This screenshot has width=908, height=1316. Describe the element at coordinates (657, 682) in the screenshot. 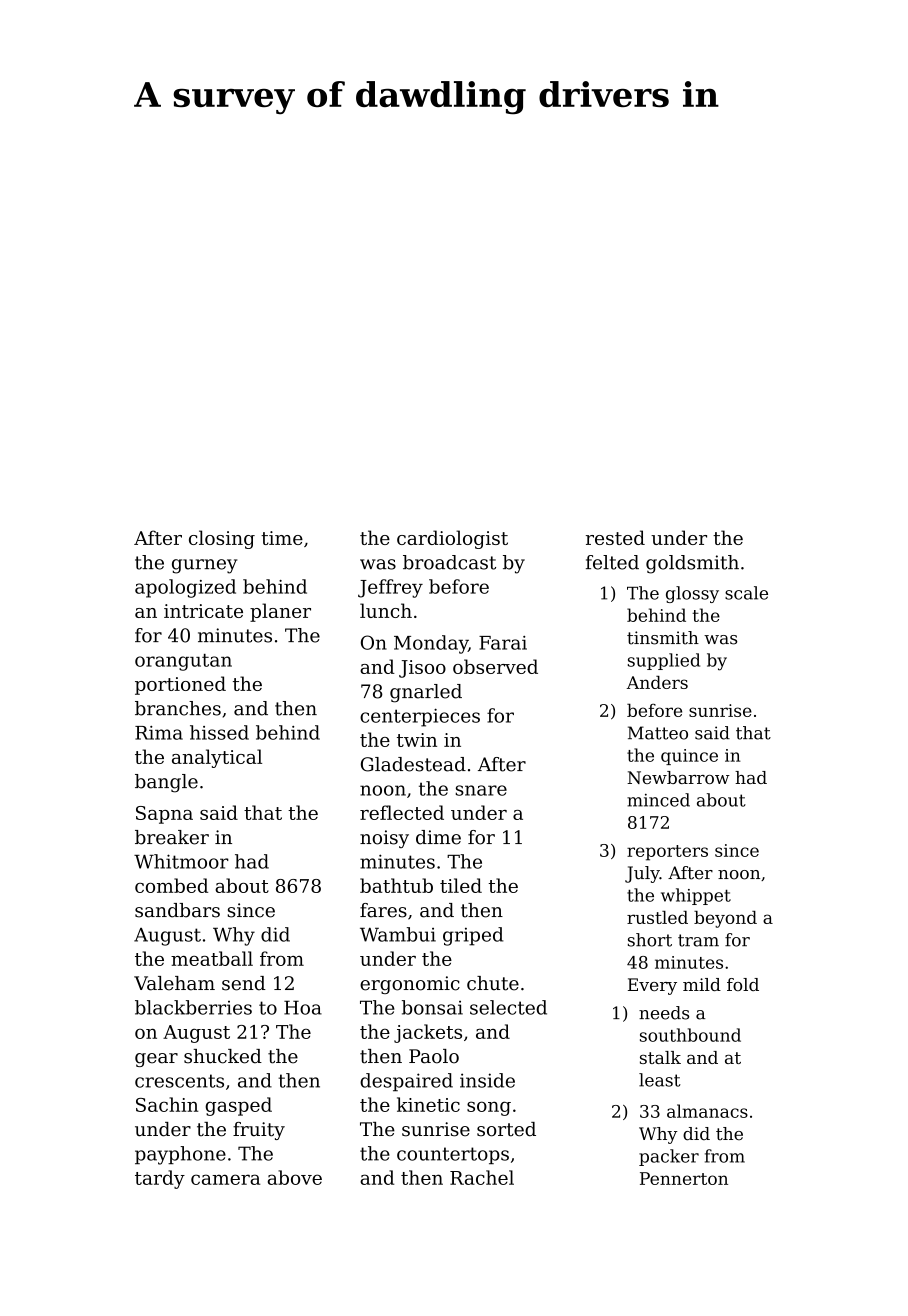

I see `Anders` at that location.
